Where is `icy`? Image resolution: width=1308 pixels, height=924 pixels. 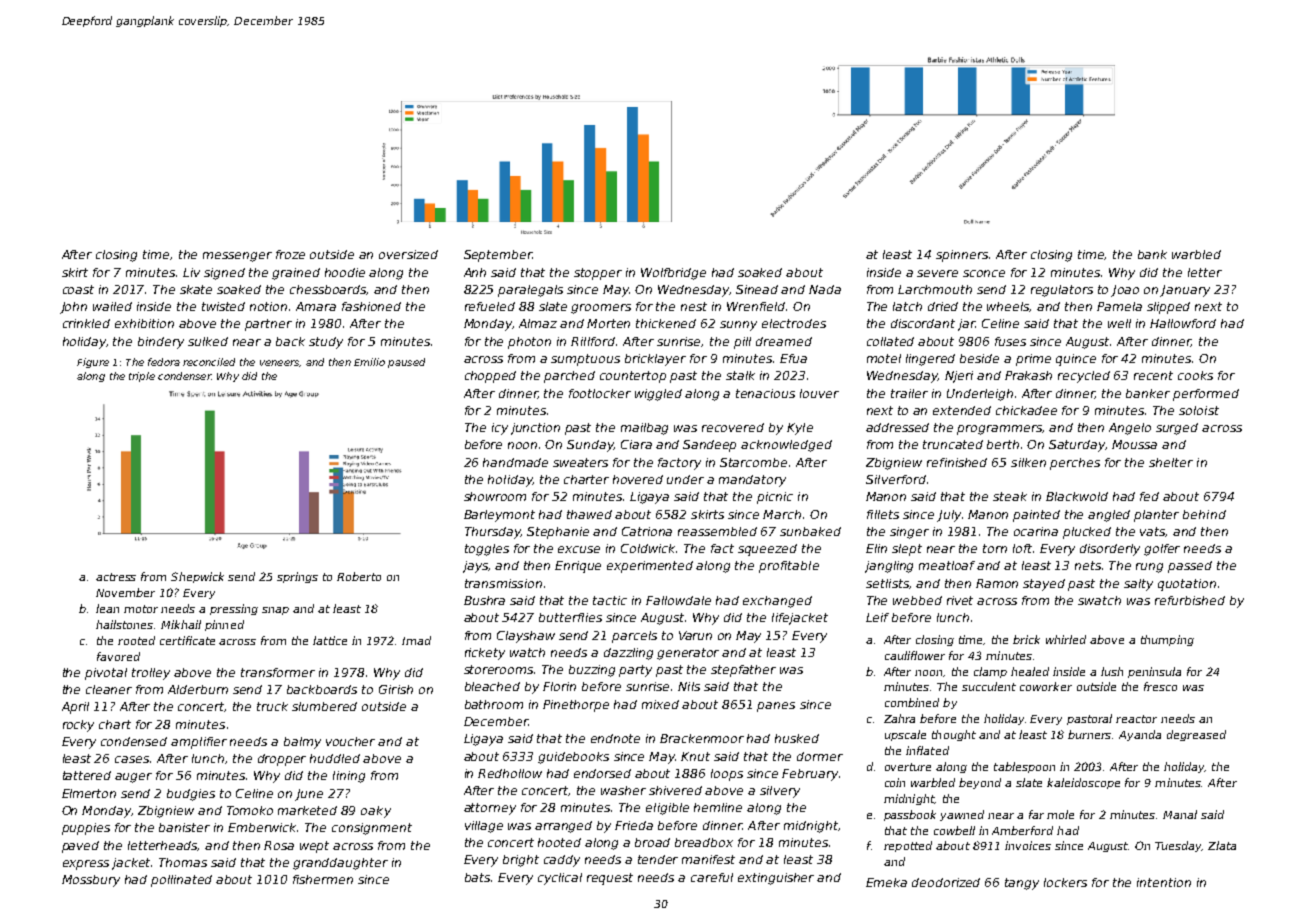 icy is located at coordinates (500, 429).
